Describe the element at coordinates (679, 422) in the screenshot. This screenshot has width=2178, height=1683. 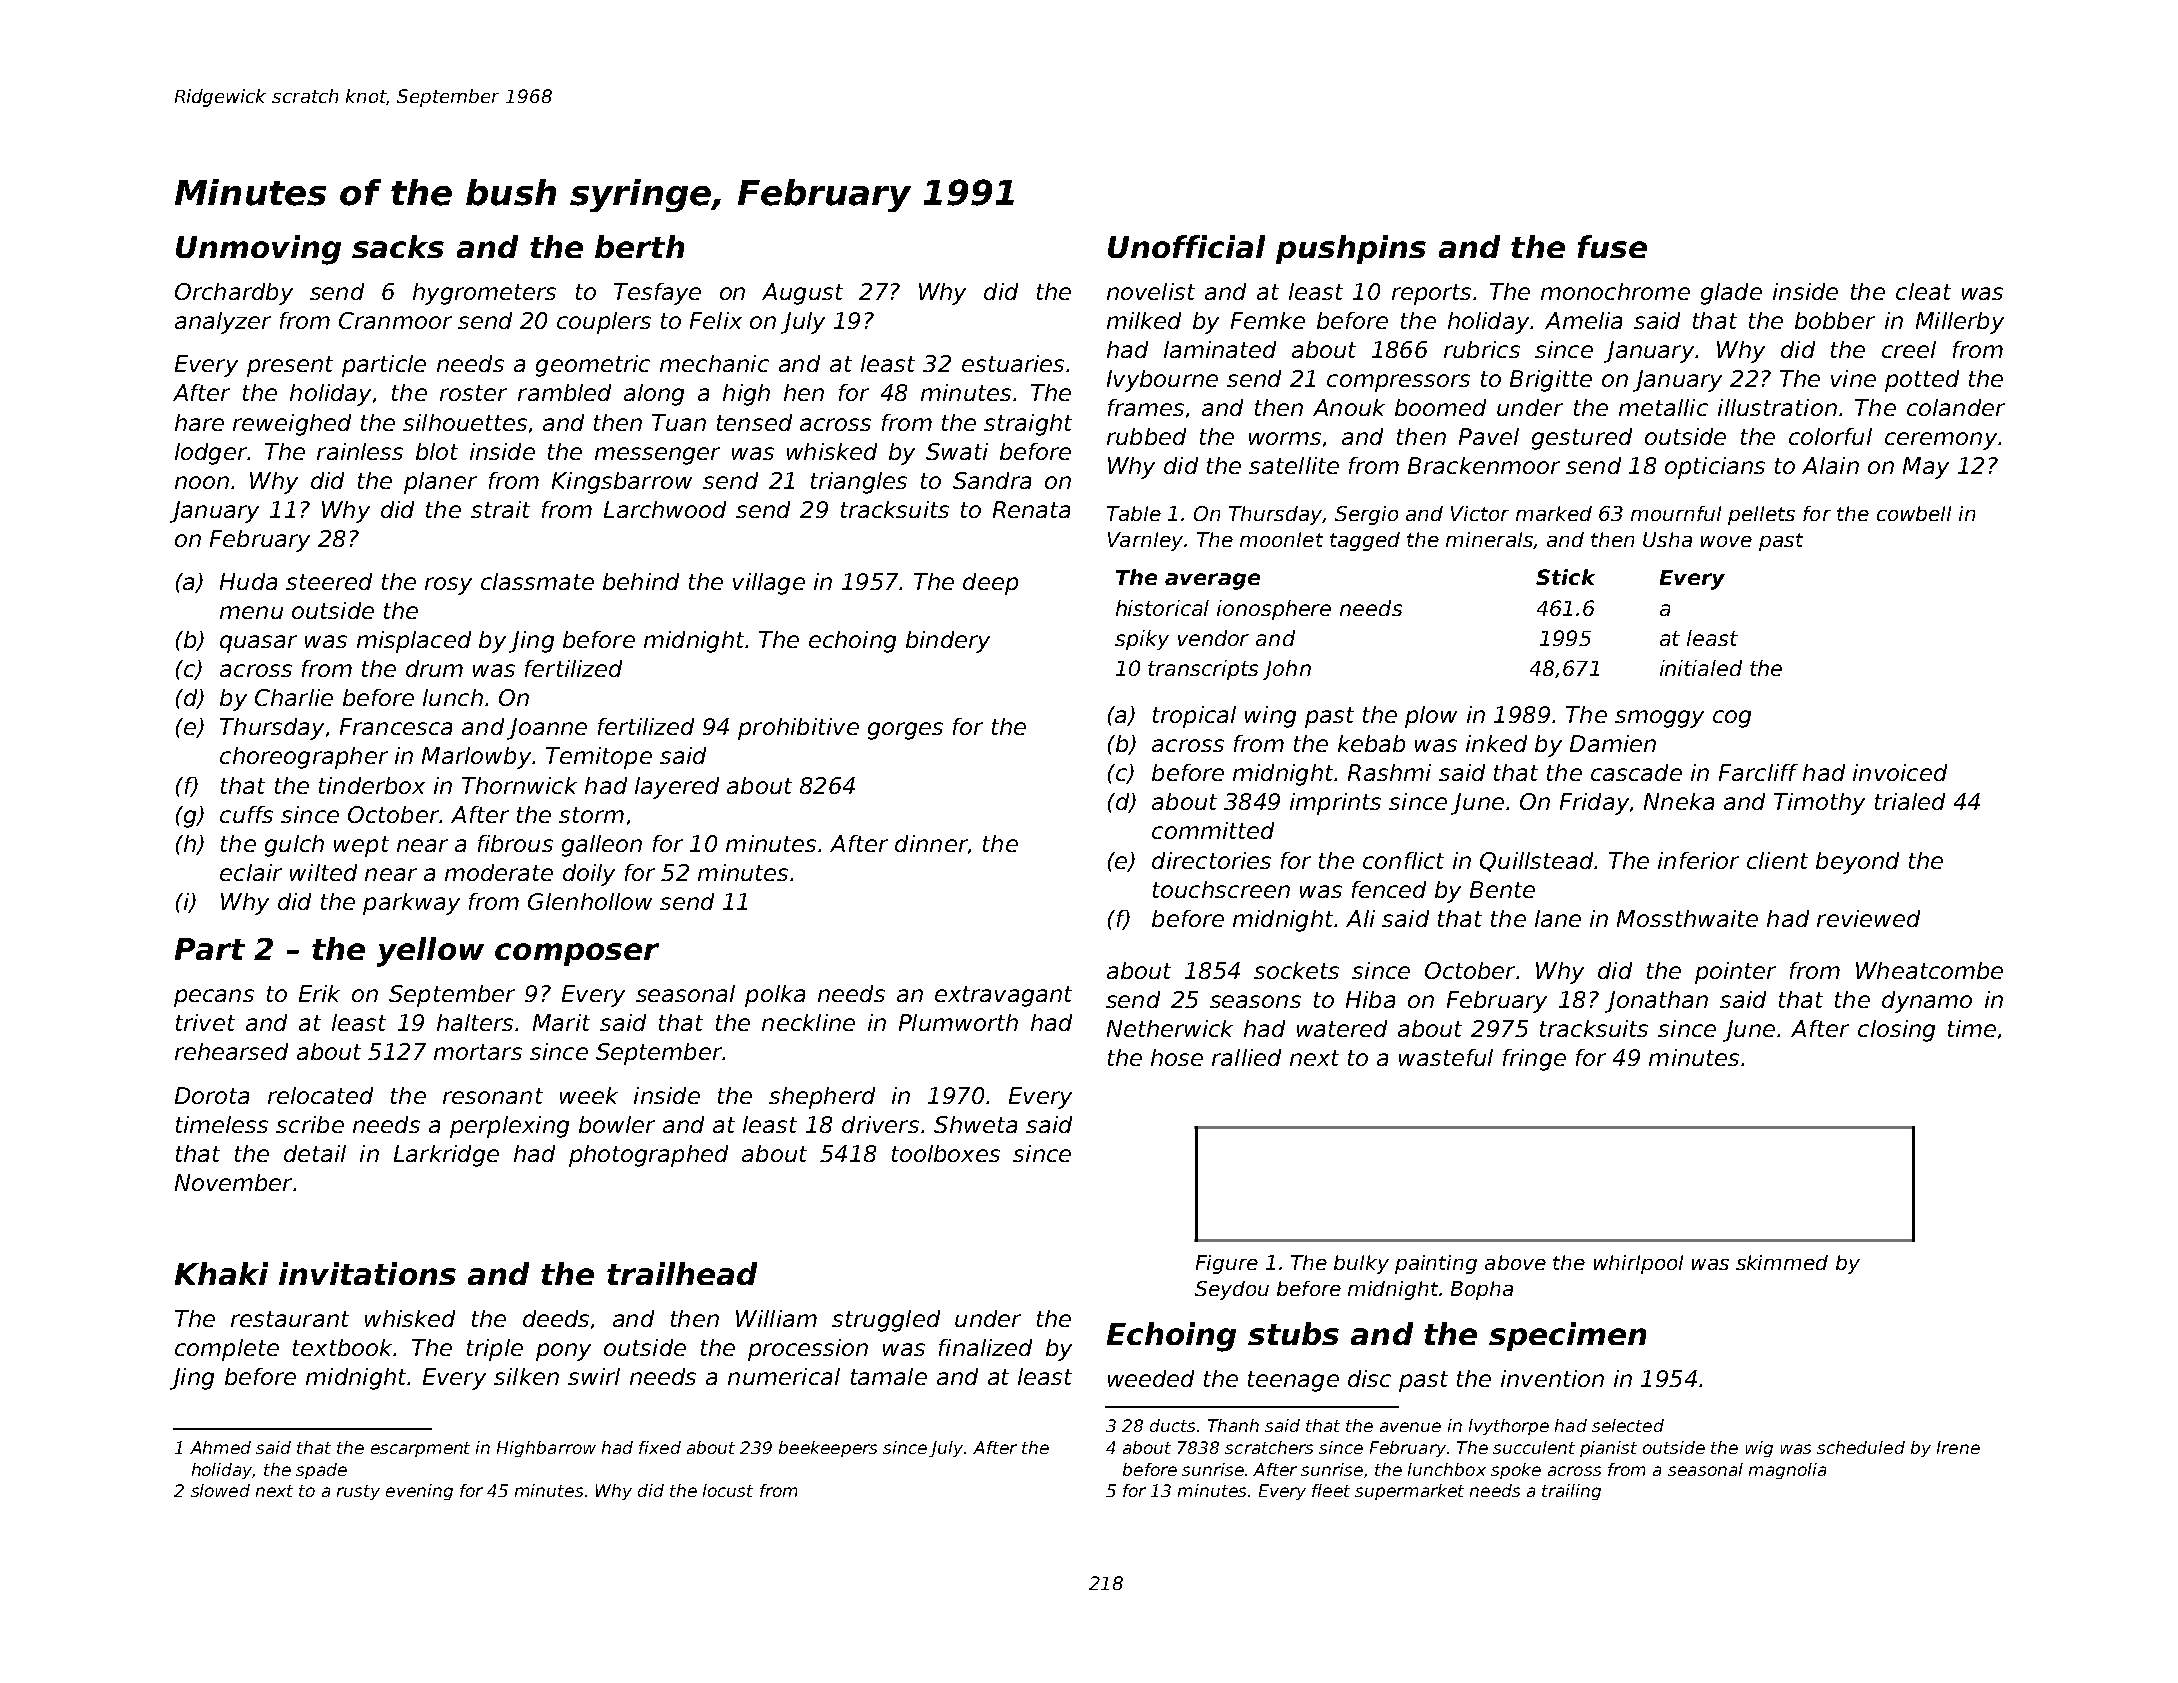
I see `Tuan` at that location.
